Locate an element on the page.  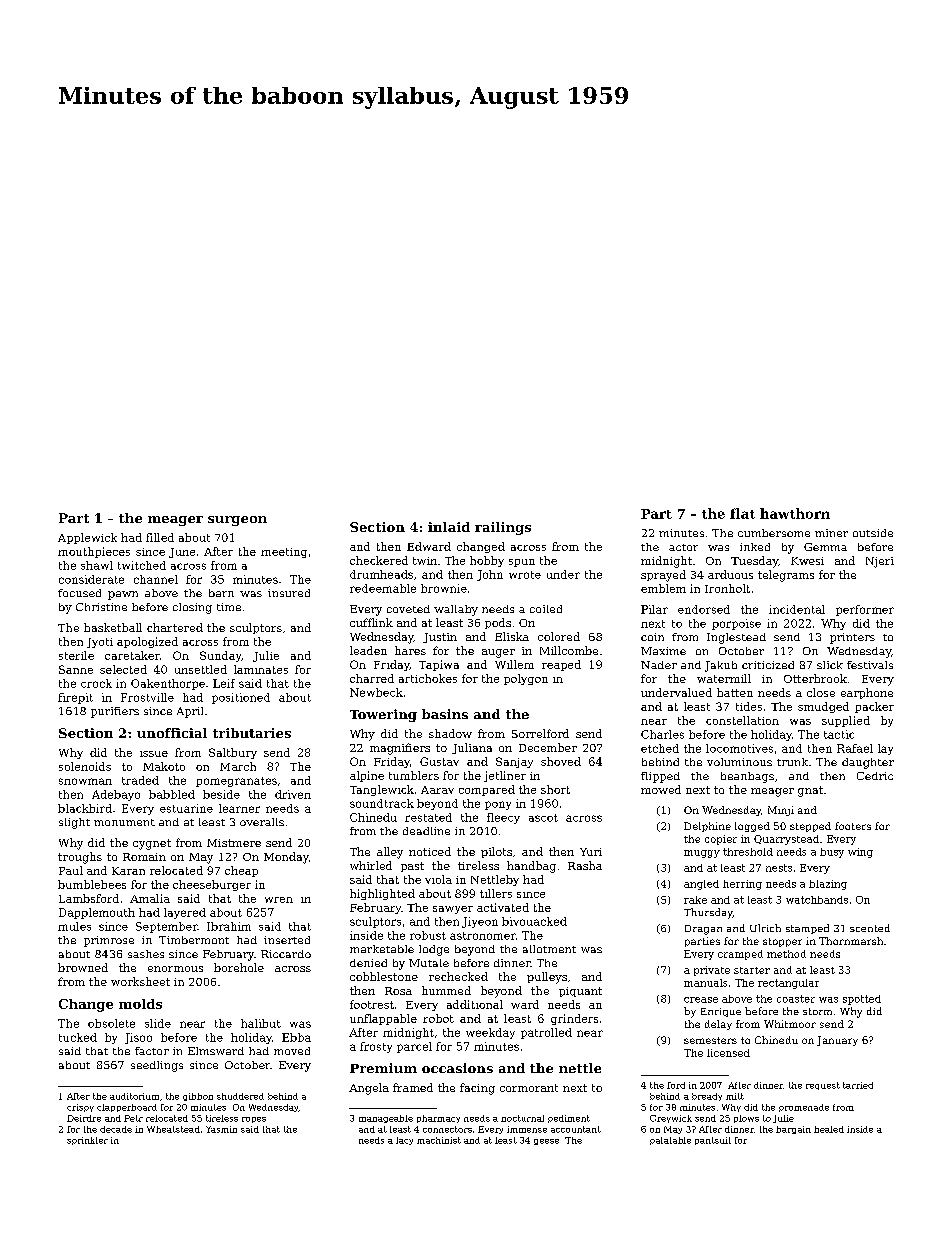
tucked is located at coordinates (78, 1037).
